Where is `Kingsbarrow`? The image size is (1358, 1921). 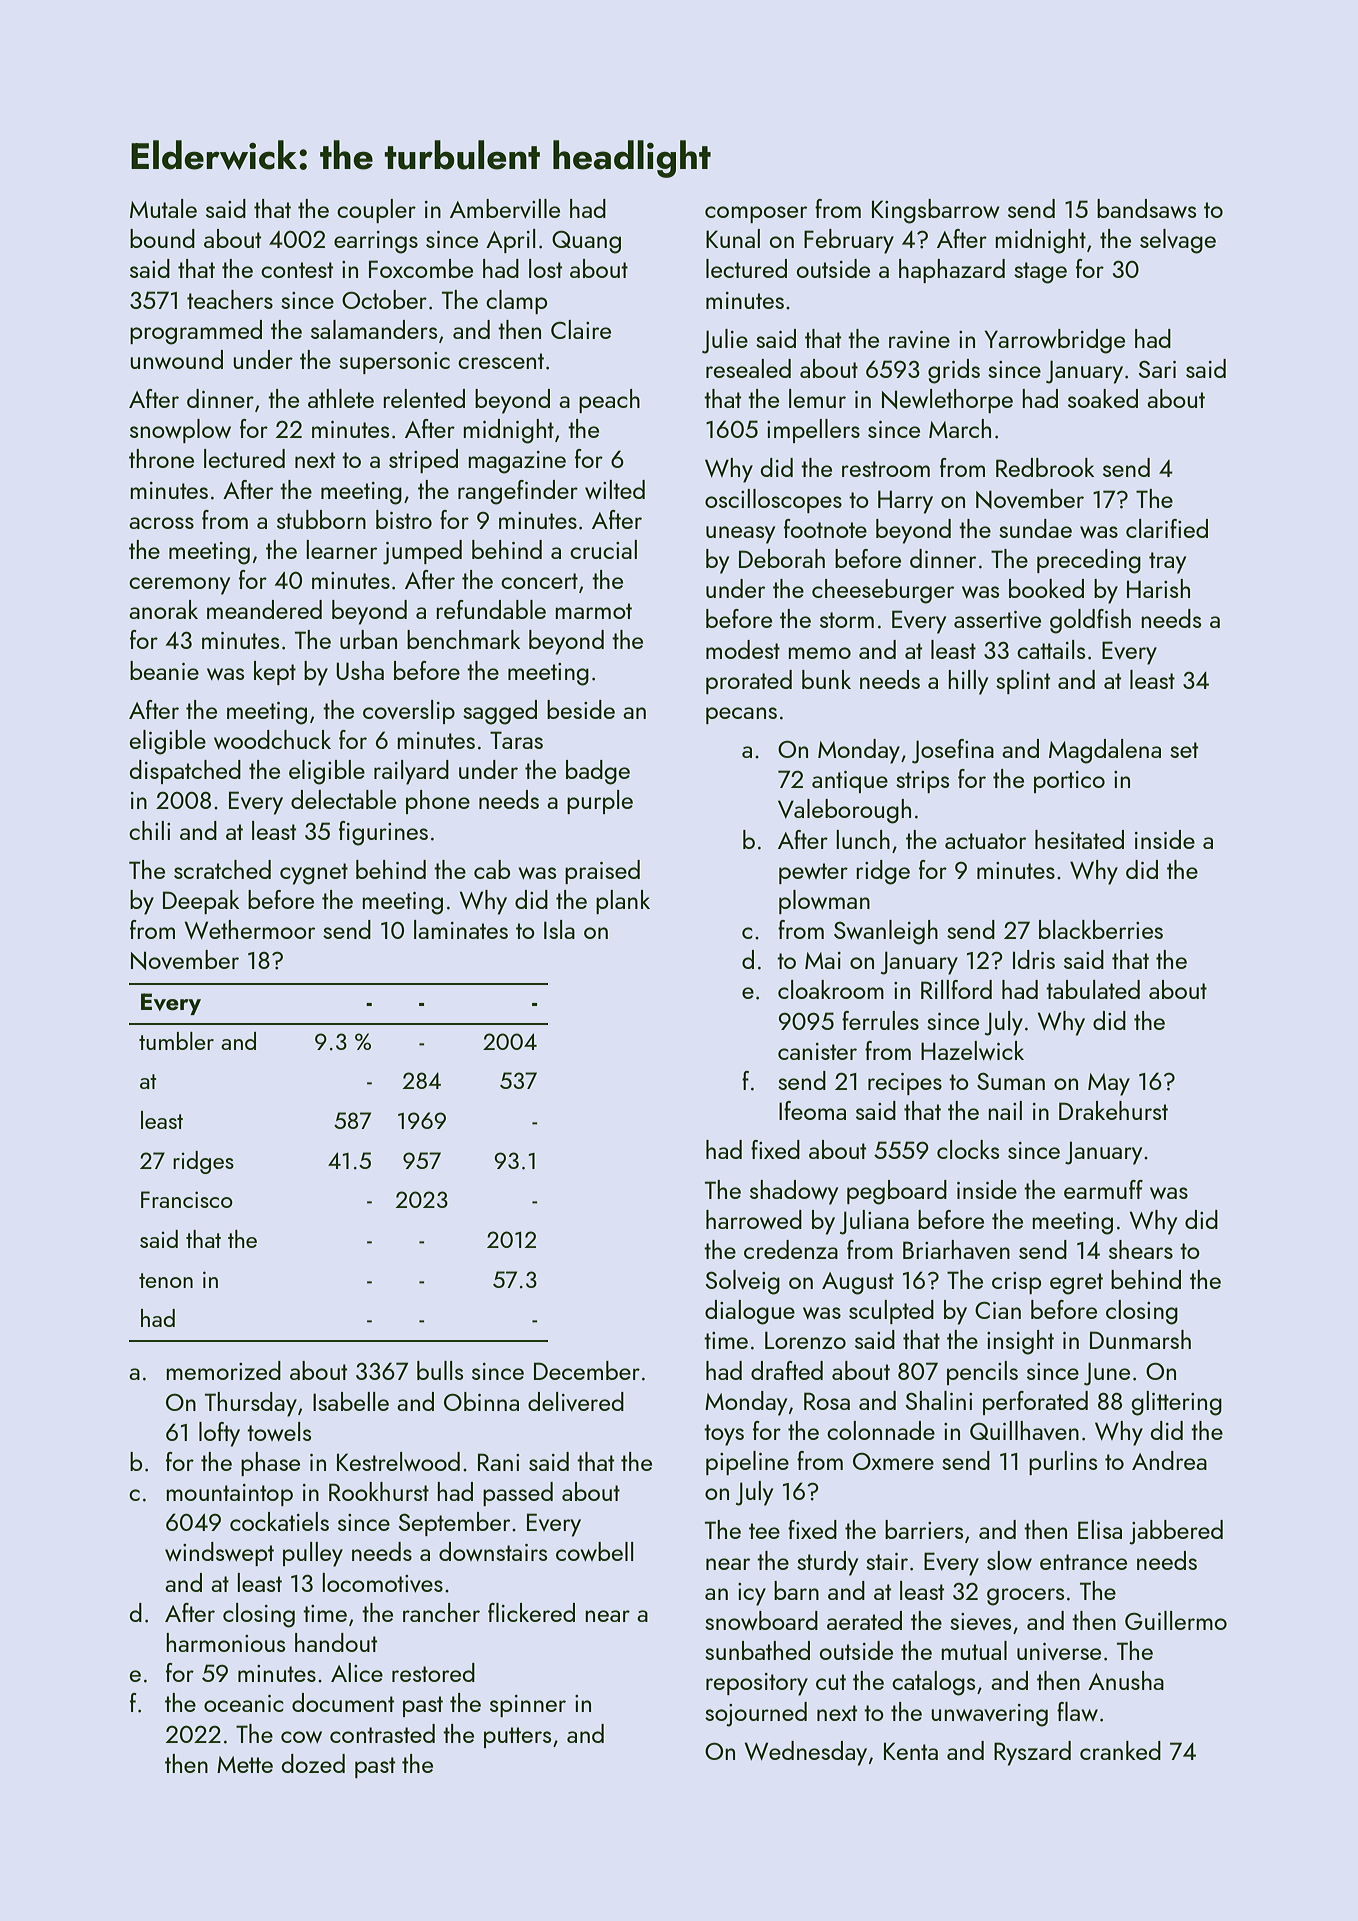 Kingsbarrow is located at coordinates (936, 211).
